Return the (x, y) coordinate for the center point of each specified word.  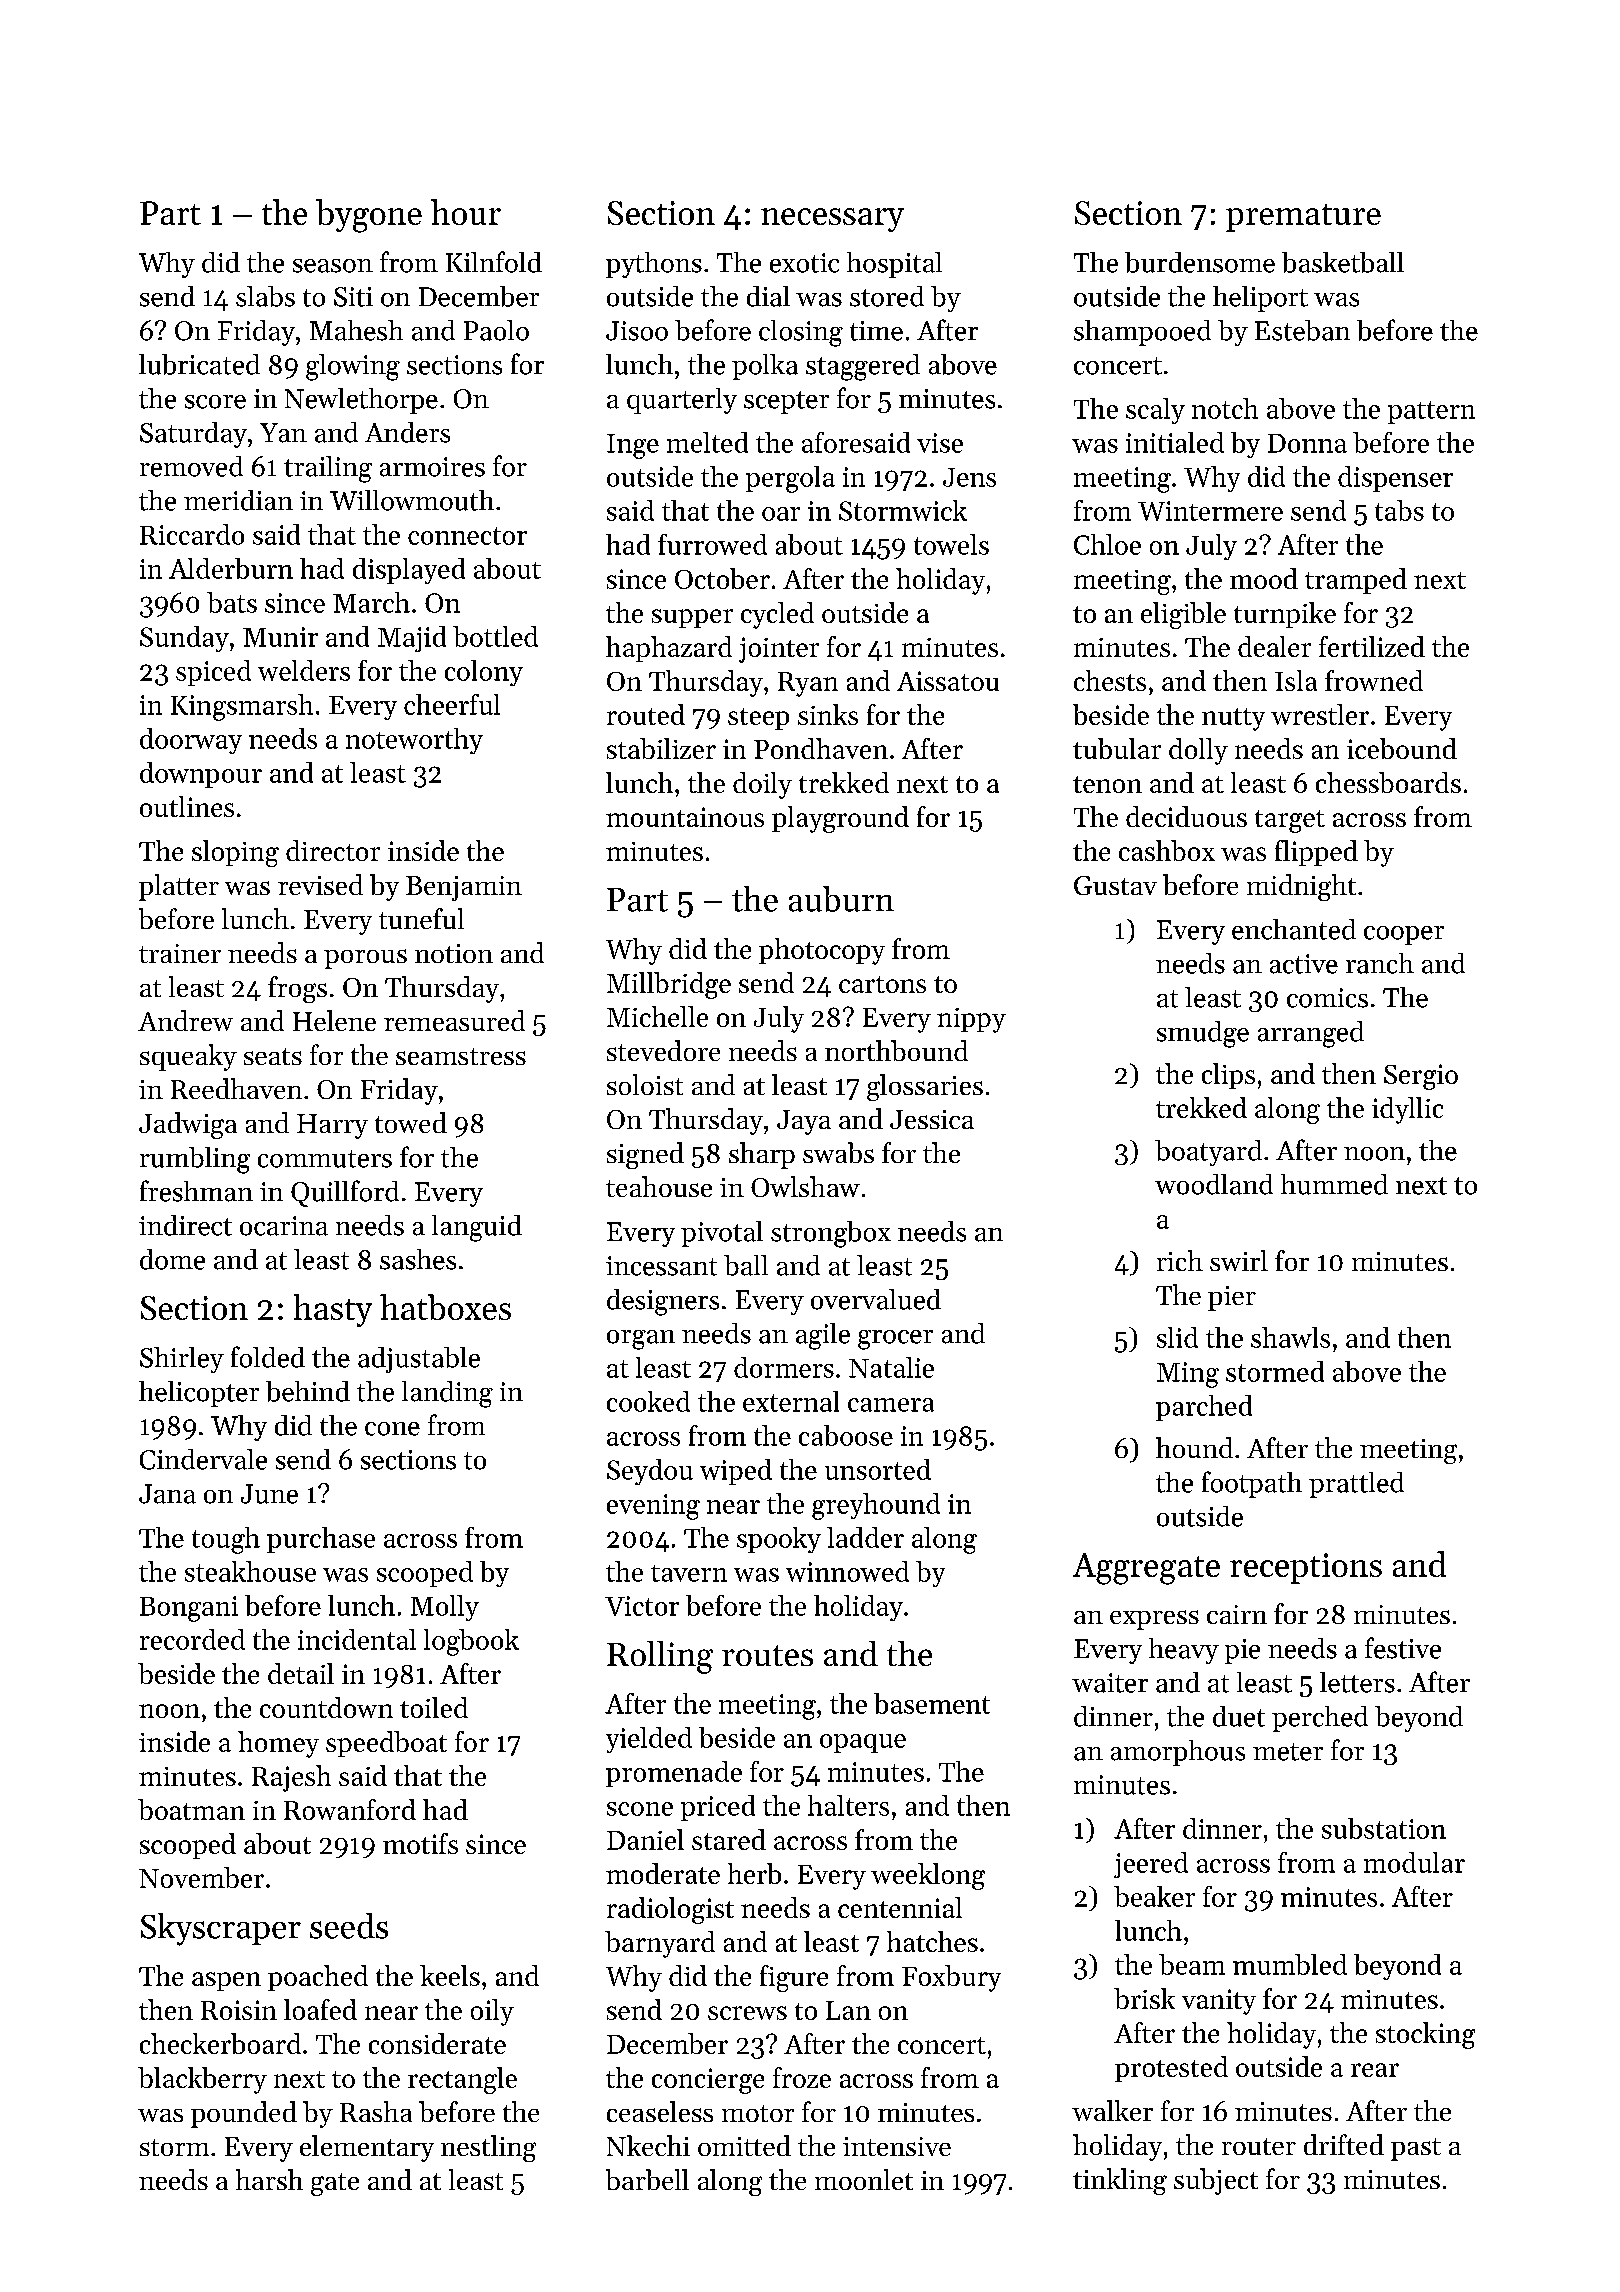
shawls (1290, 1337)
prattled (1356, 1485)
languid (477, 1228)
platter (179, 887)
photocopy (822, 951)
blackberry (202, 2080)
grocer (895, 1340)
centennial (900, 1907)
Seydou (650, 1472)
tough (226, 1540)
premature (1303, 218)
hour (466, 212)
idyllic (1407, 1110)
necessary (832, 220)
